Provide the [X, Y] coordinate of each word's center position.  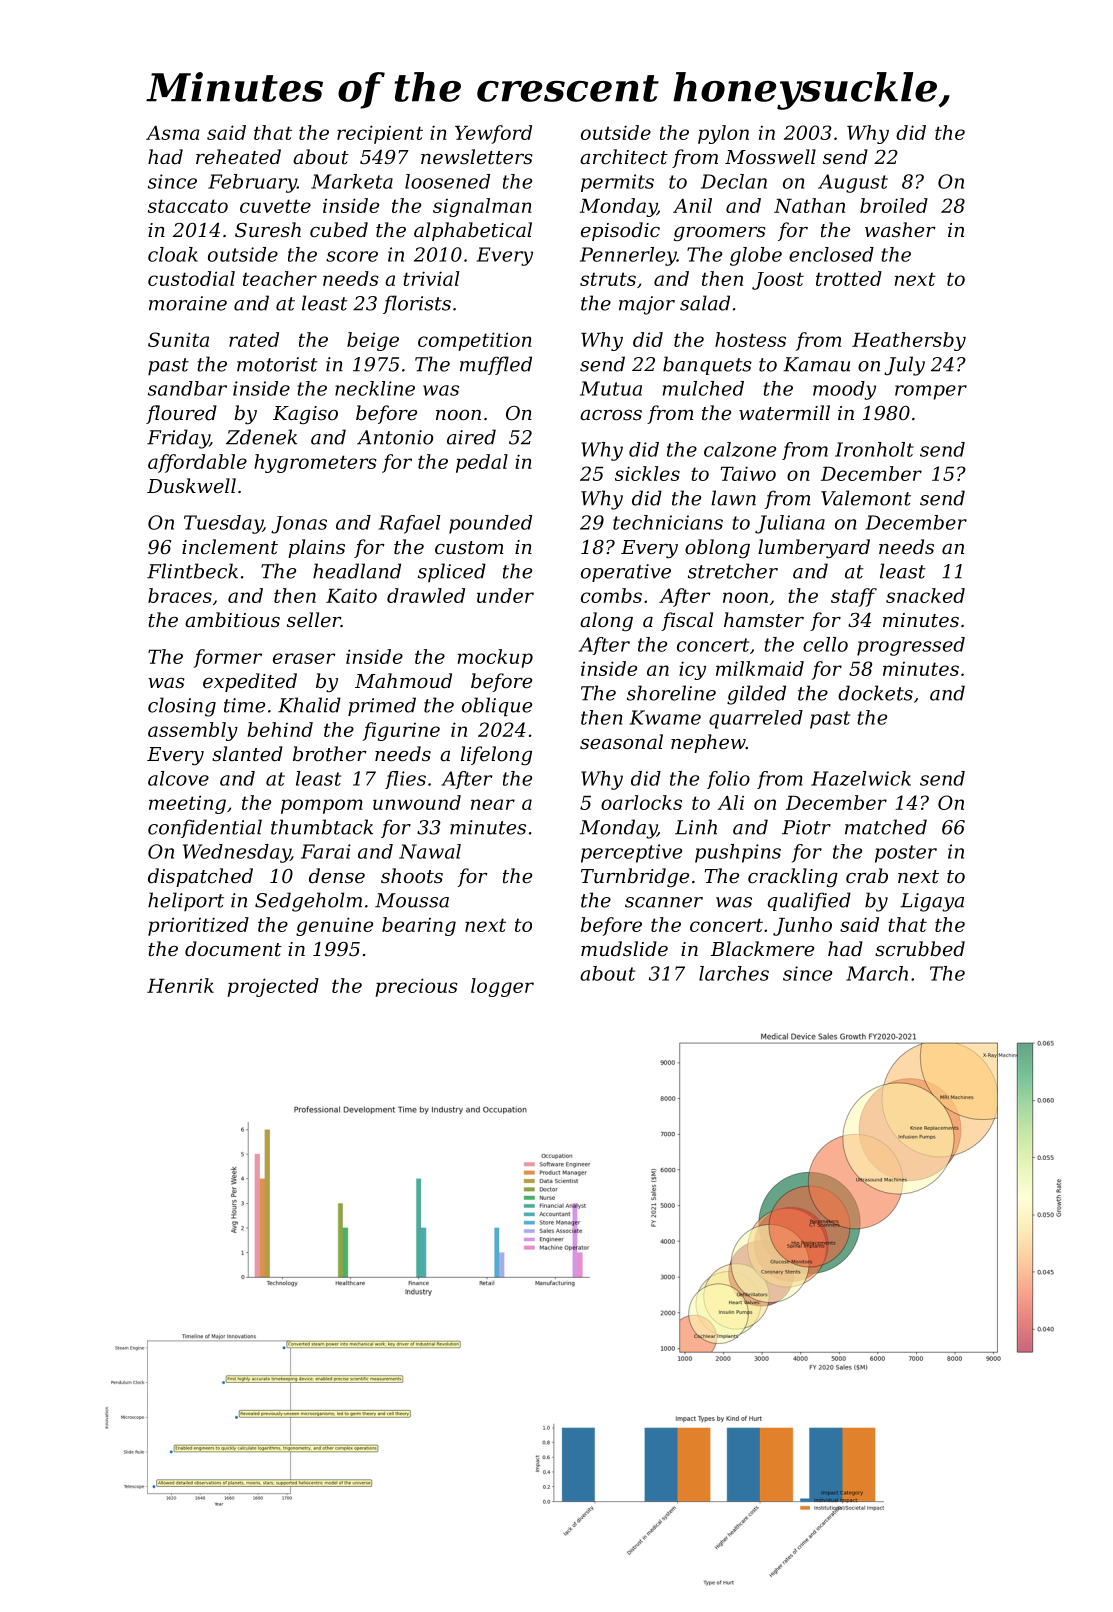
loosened [447, 181]
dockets [875, 693]
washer [900, 229]
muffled [496, 365]
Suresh [268, 229]
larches [734, 973]
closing [182, 707]
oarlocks [641, 802]
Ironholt [874, 449]
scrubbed [920, 948]
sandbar [187, 388]
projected [273, 987]
